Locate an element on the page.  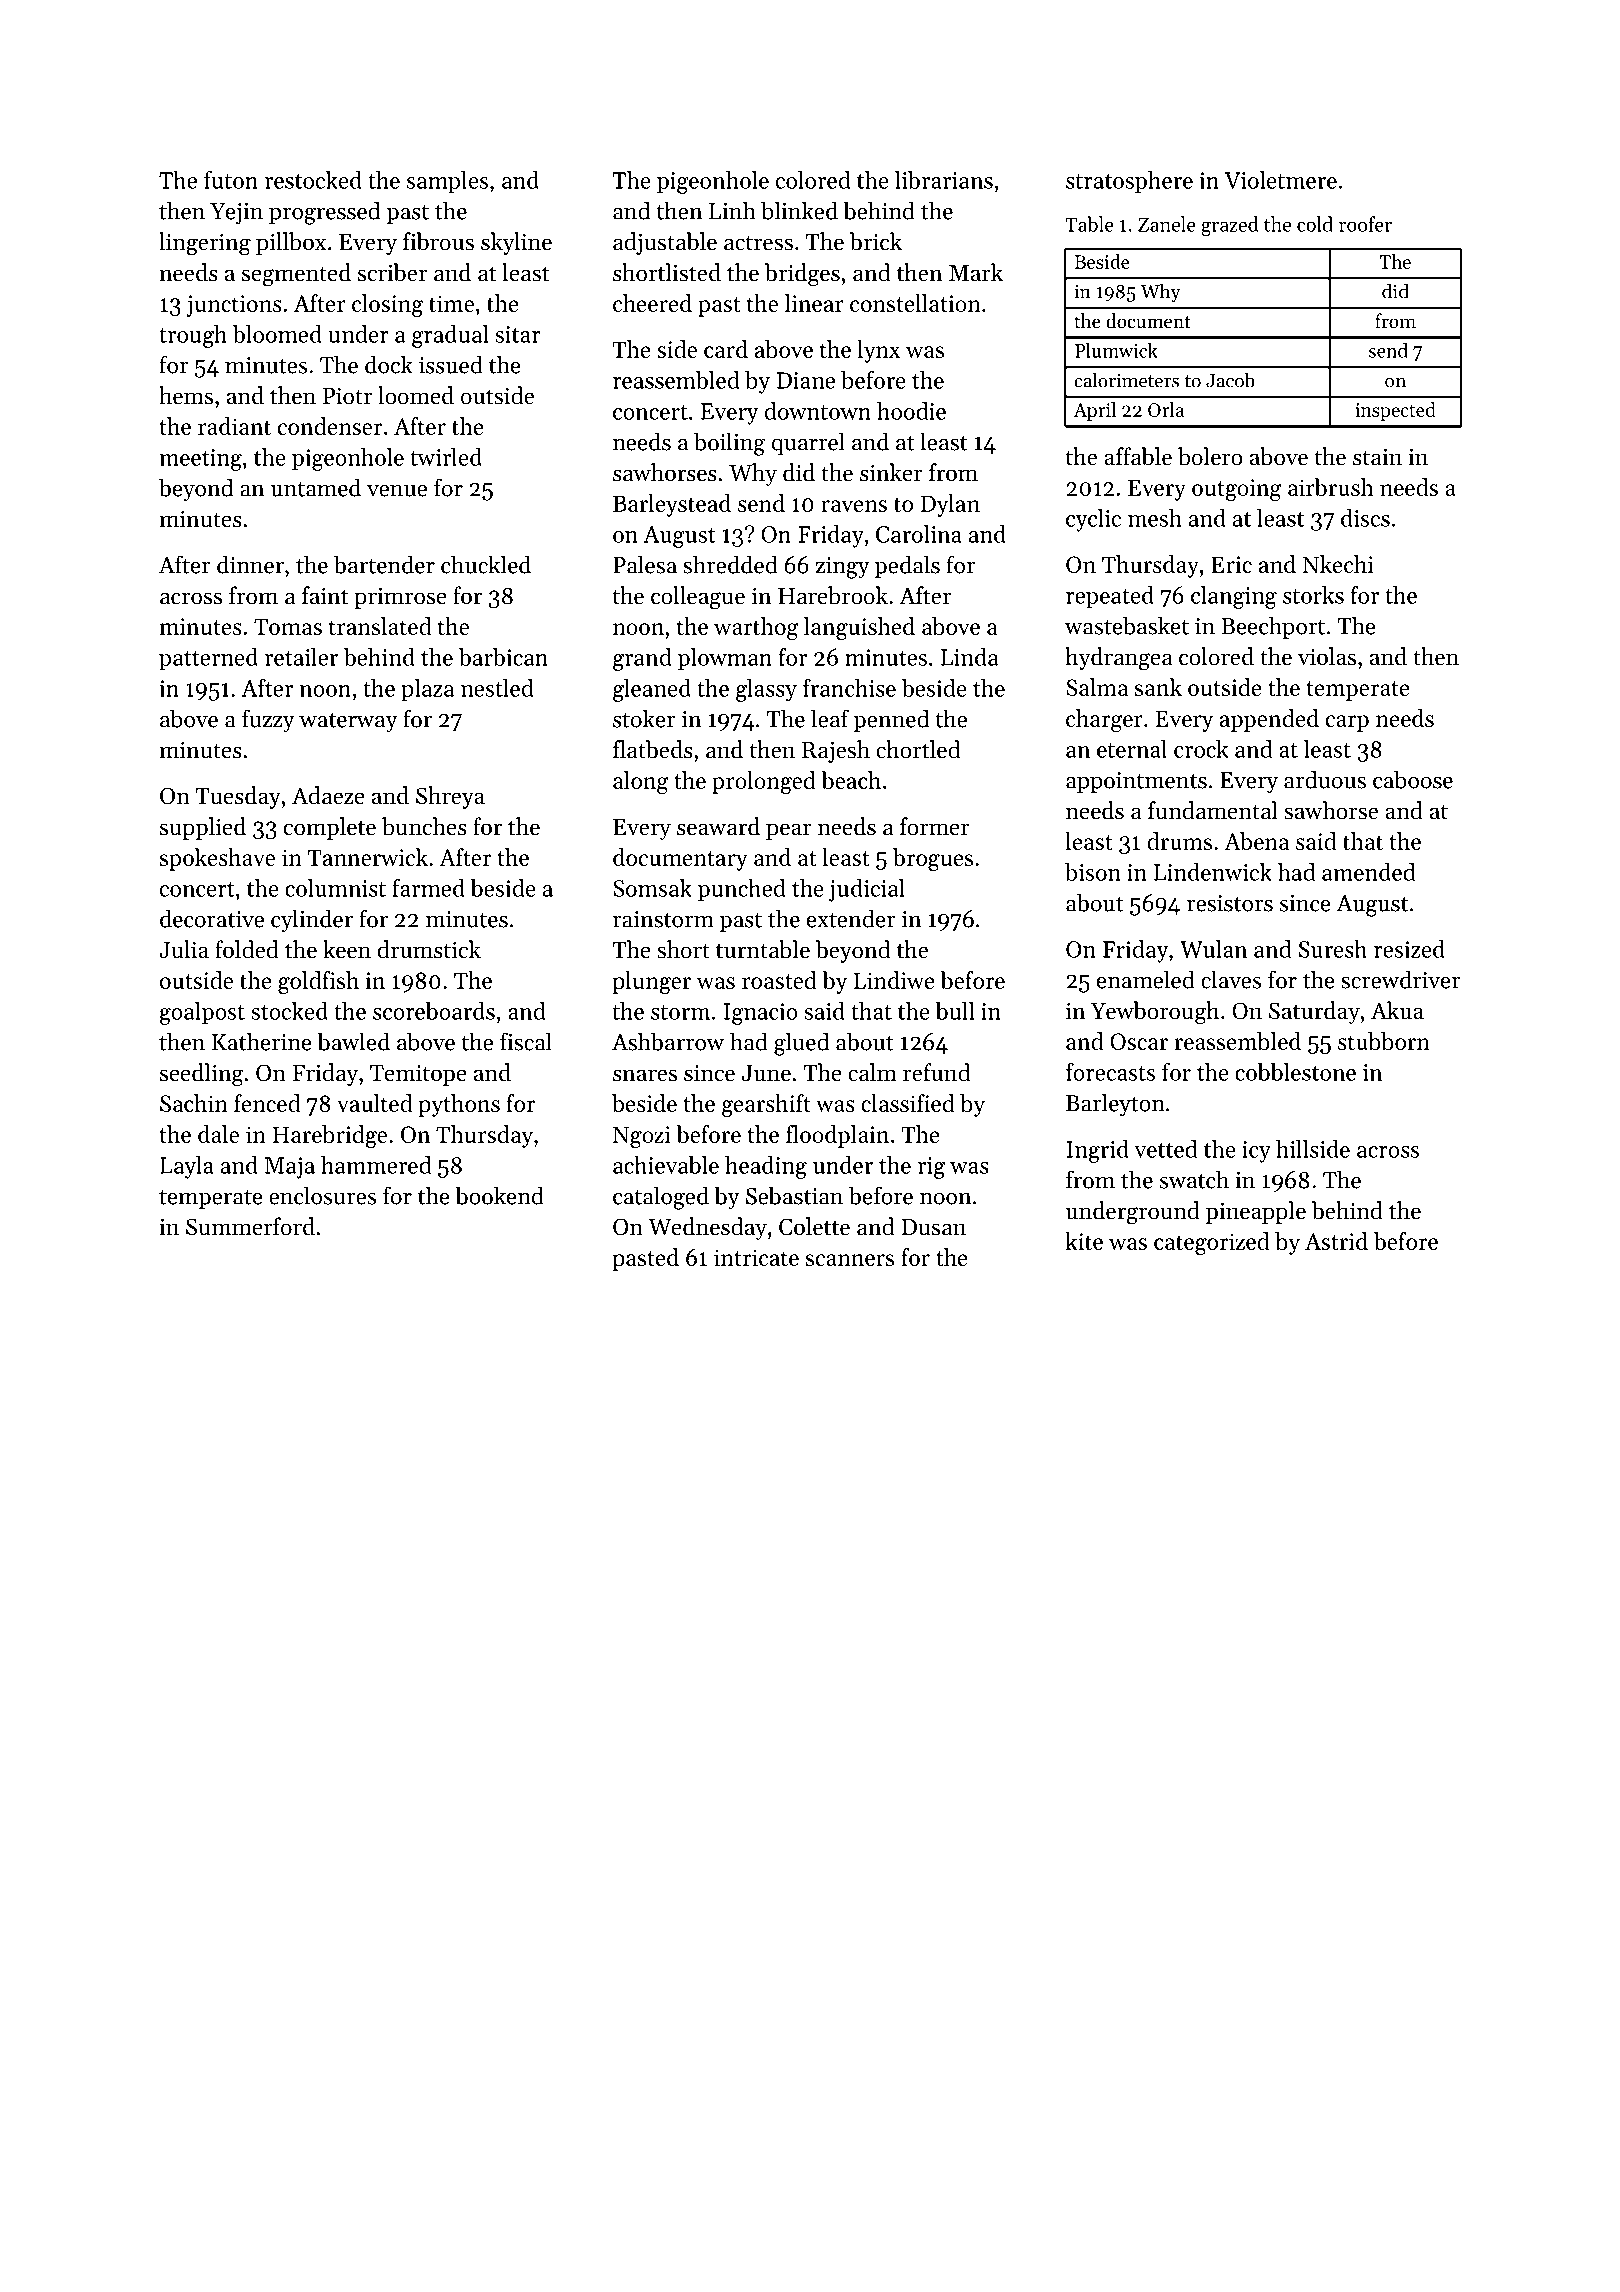
scanners is located at coordinates (850, 1260).
